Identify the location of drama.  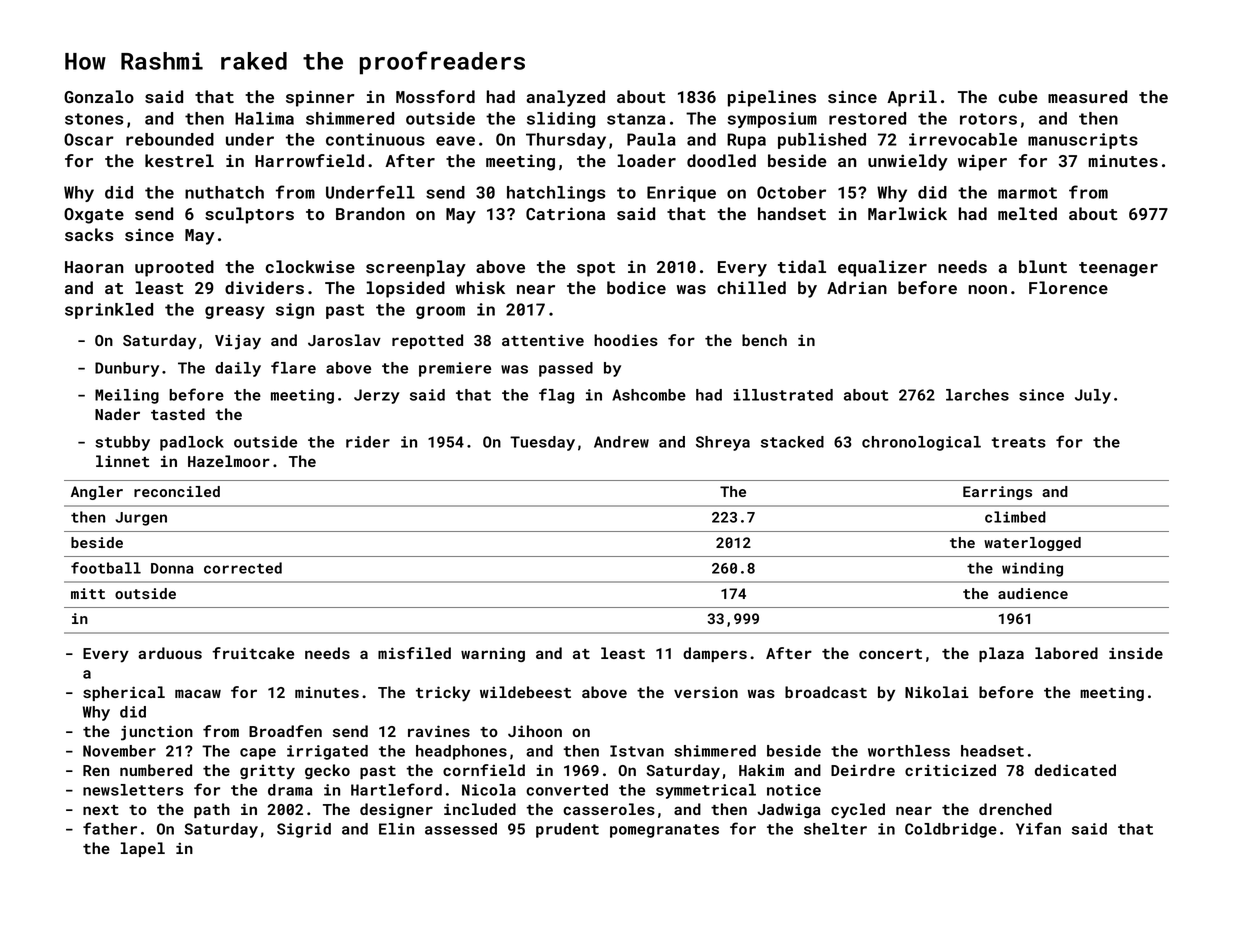
(290, 790).
